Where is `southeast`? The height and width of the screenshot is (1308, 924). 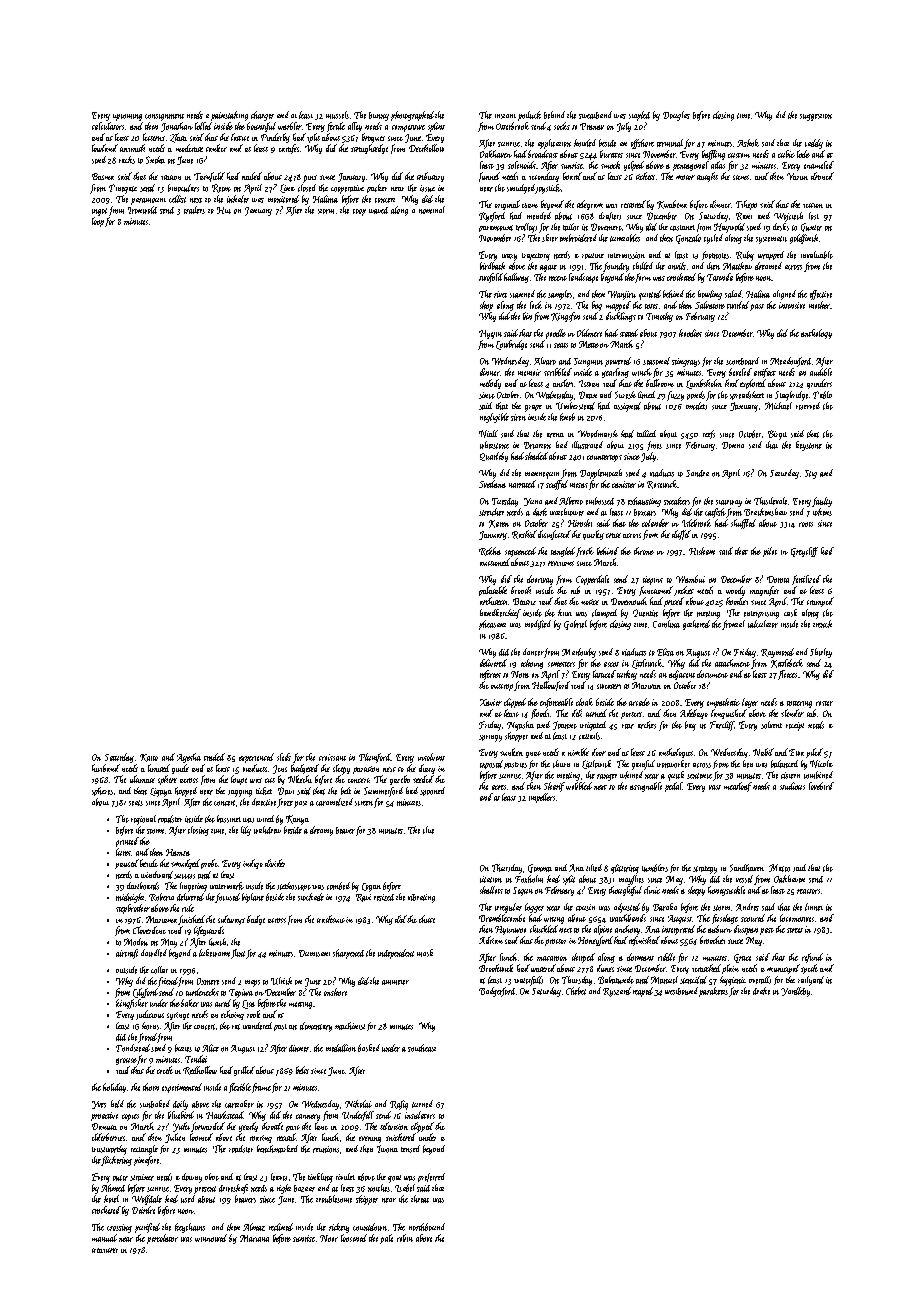 southeast is located at coordinates (422, 1048).
